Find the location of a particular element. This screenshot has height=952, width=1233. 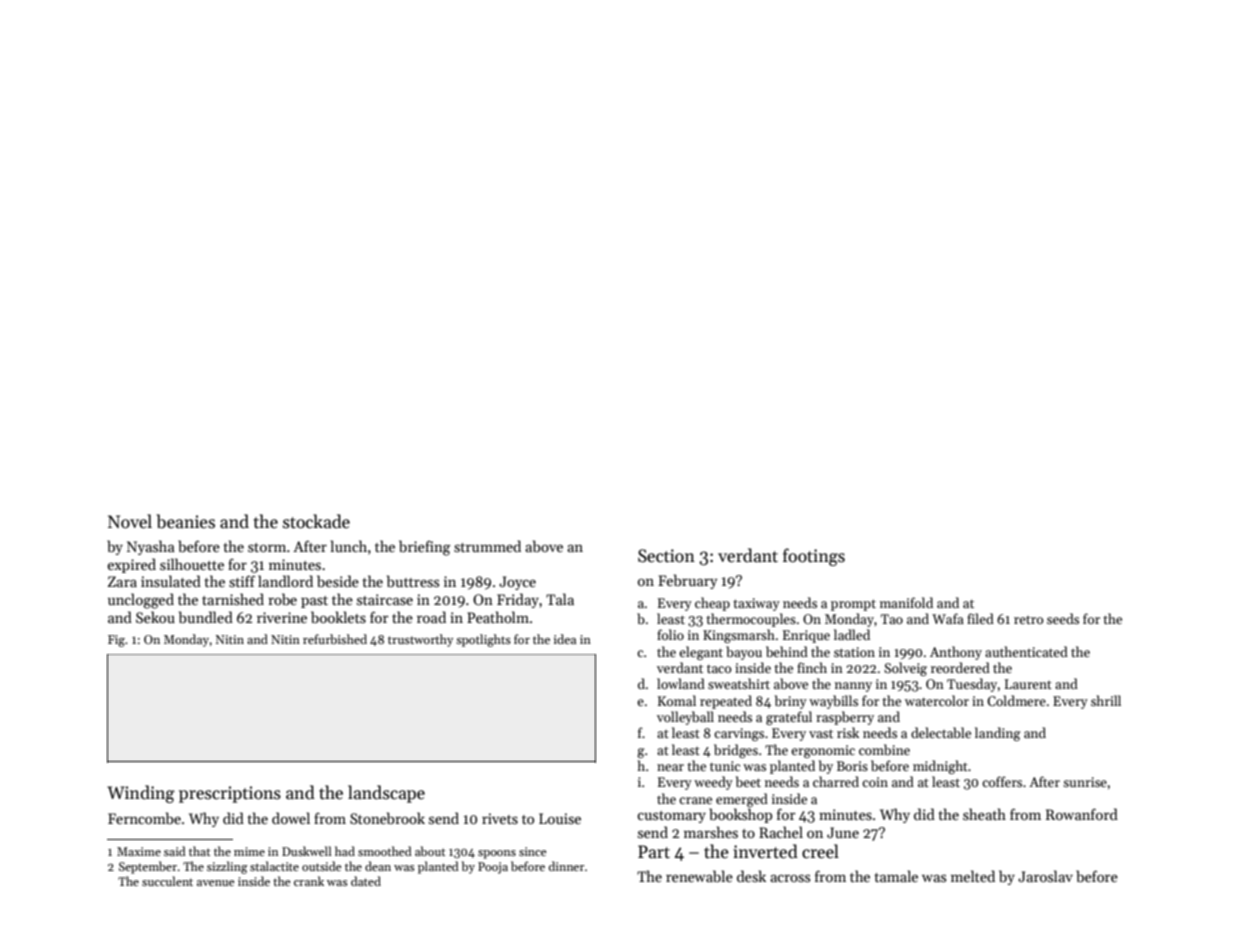

Fig is located at coordinates (116, 641).
